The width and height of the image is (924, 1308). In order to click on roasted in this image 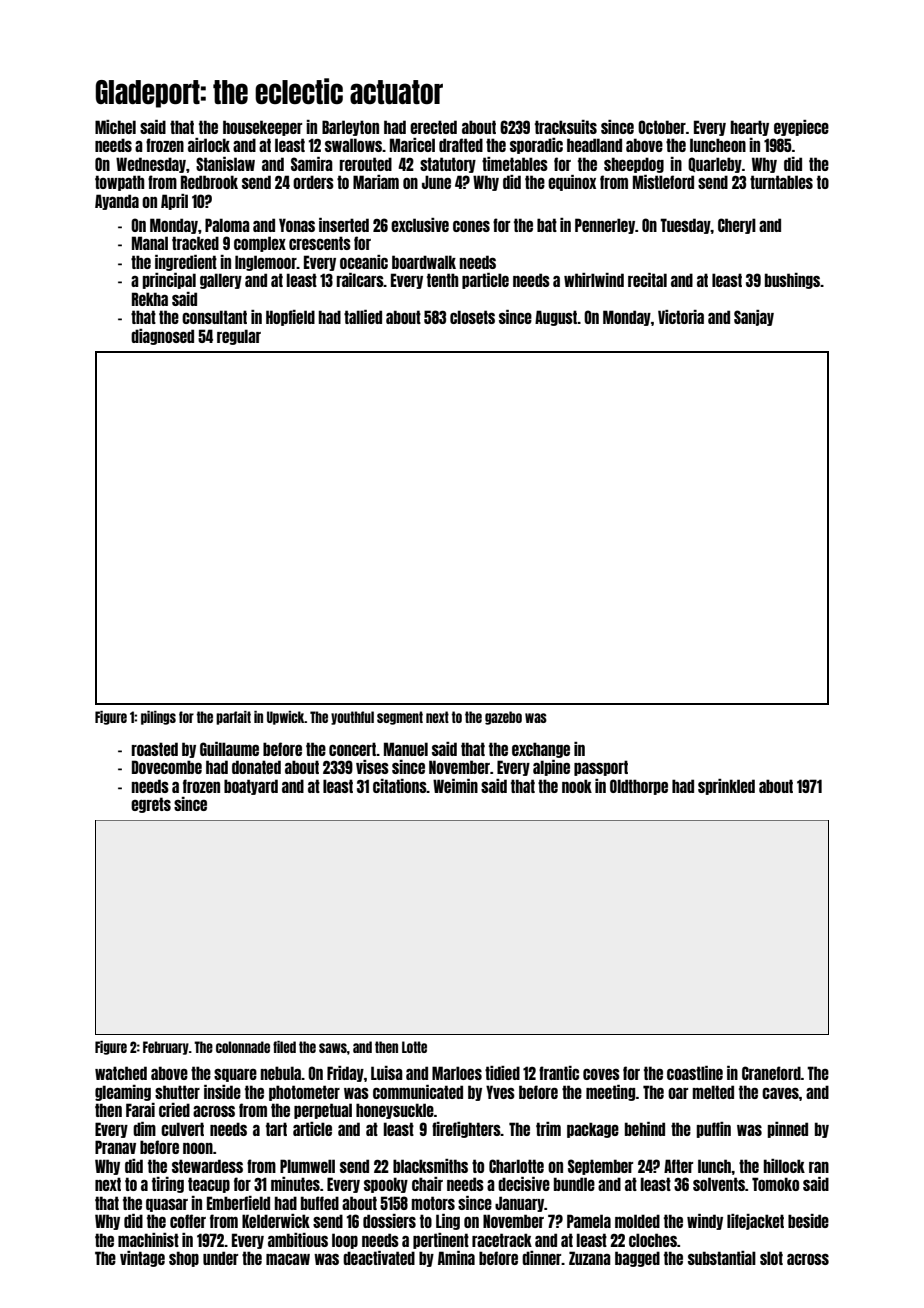, I will do `click(155, 749)`.
